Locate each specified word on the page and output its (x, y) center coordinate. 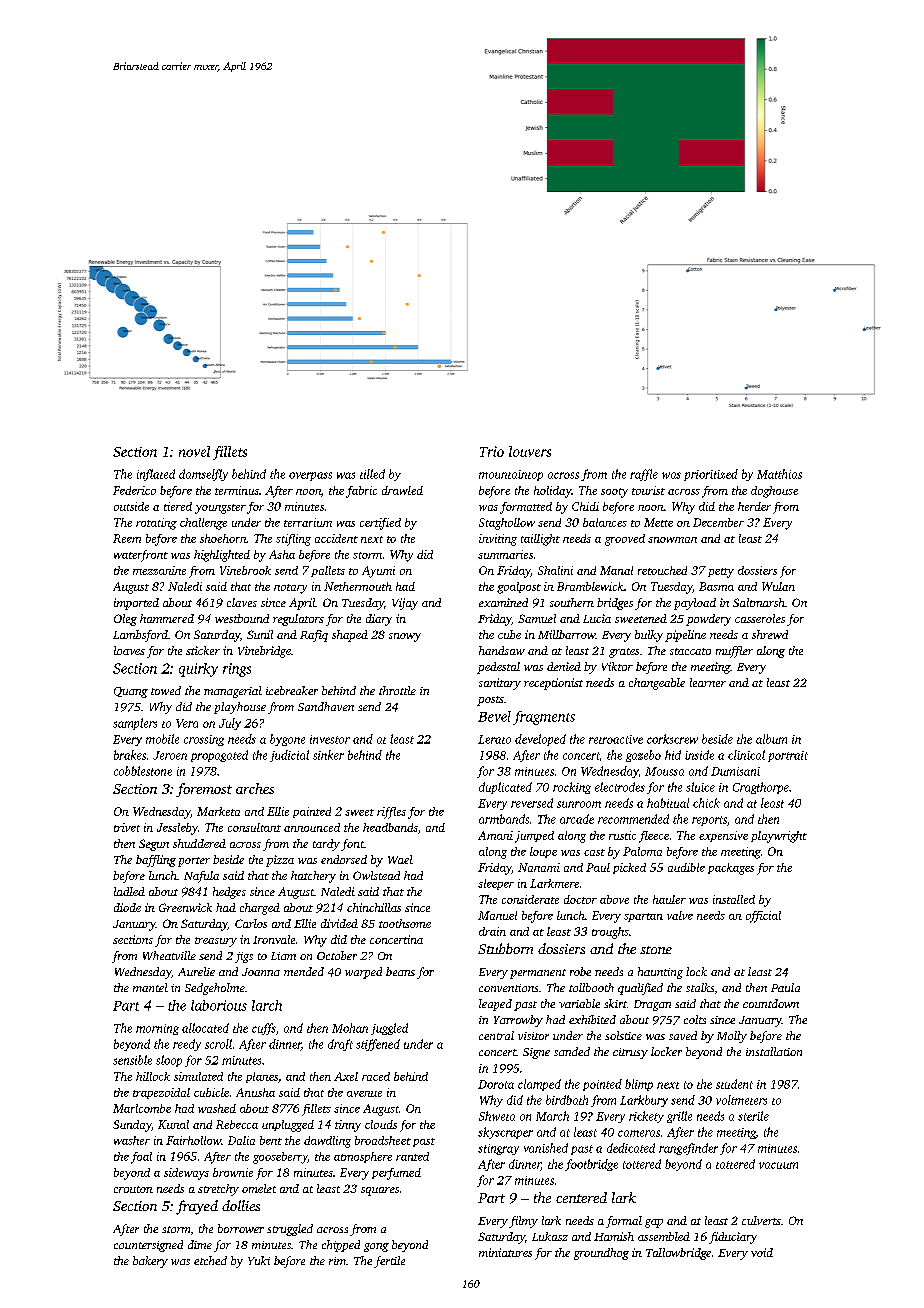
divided (339, 923)
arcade (577, 819)
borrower (241, 1228)
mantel (150, 987)
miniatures (505, 1252)
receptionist (553, 684)
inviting (498, 540)
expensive (723, 836)
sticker (203, 650)
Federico (134, 490)
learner (708, 682)
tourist (648, 490)
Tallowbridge (678, 1254)
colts (695, 1019)
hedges (229, 893)
